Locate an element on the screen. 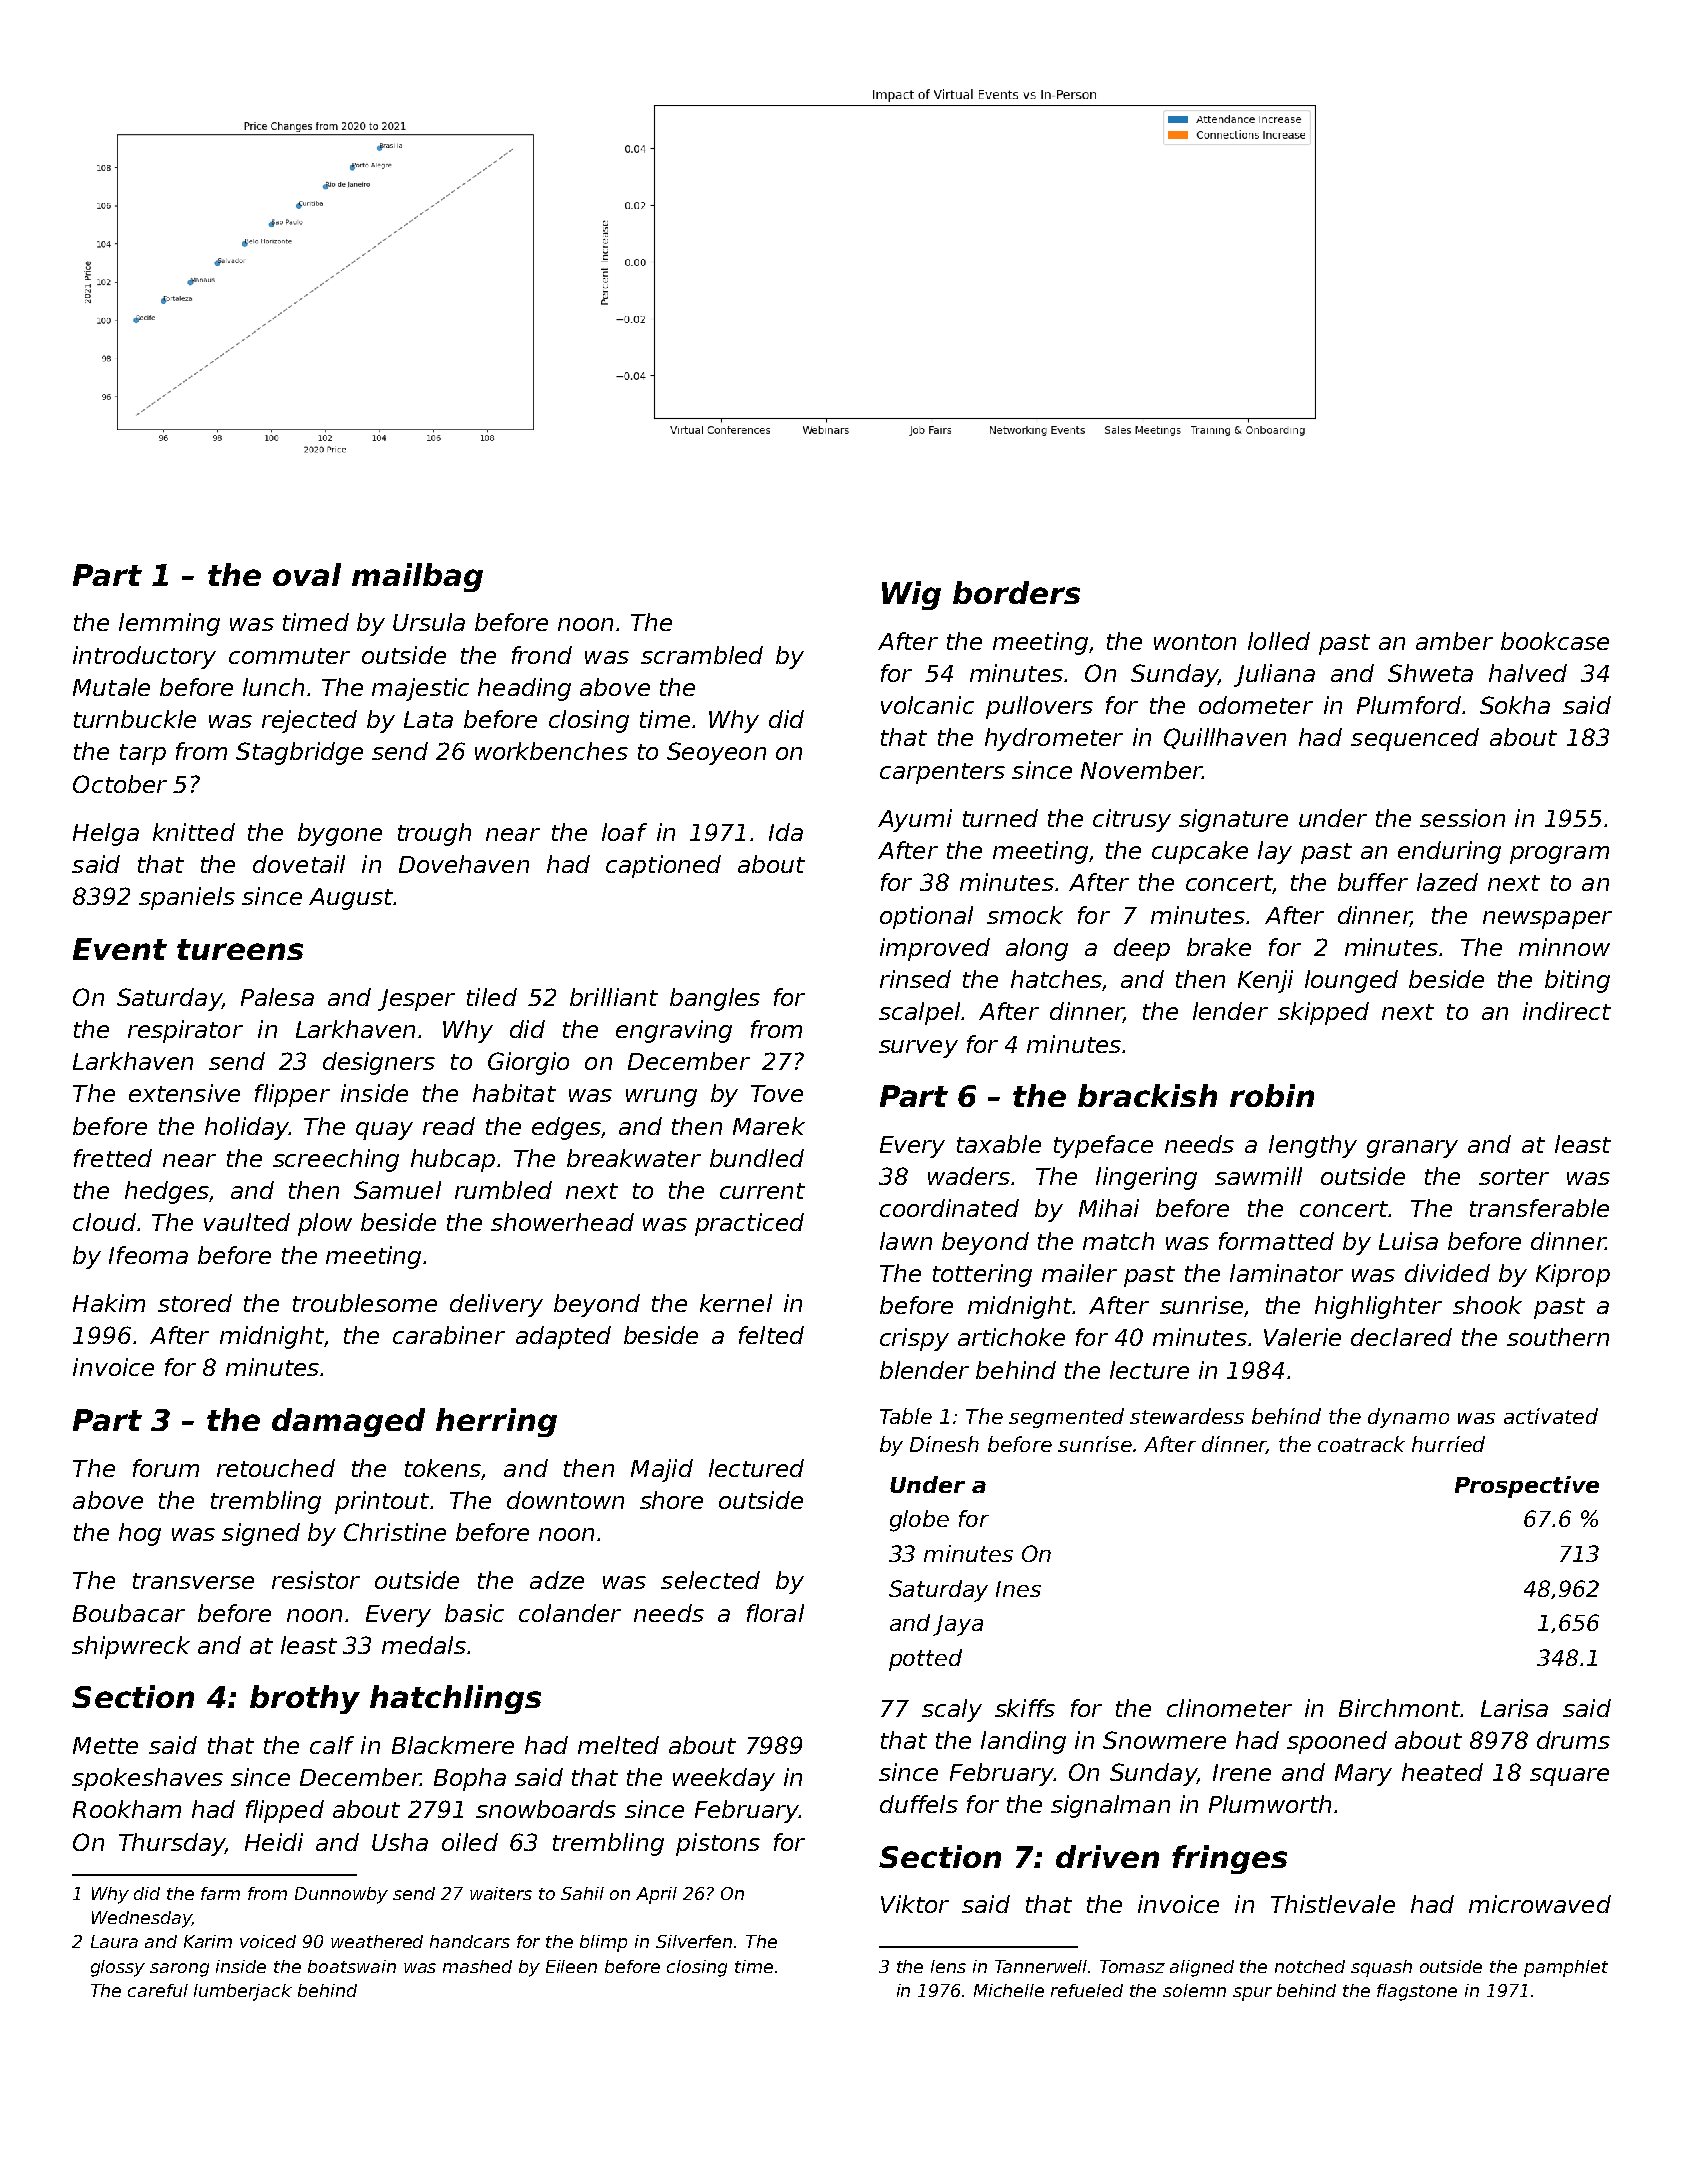 The height and width of the screenshot is (2178, 1683). floral is located at coordinates (775, 1613).
